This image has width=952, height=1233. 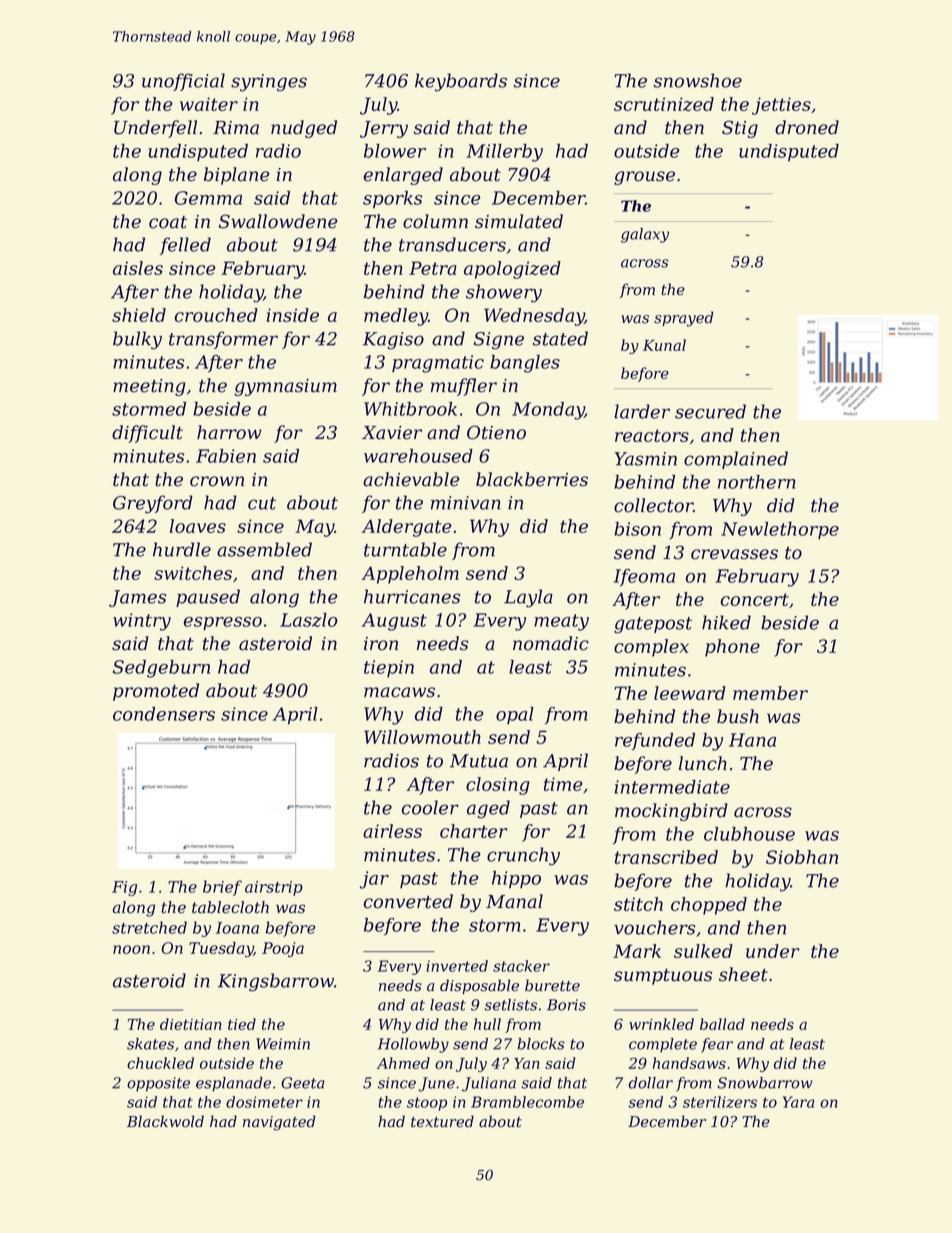 I want to click on Mutua, so click(x=479, y=761).
